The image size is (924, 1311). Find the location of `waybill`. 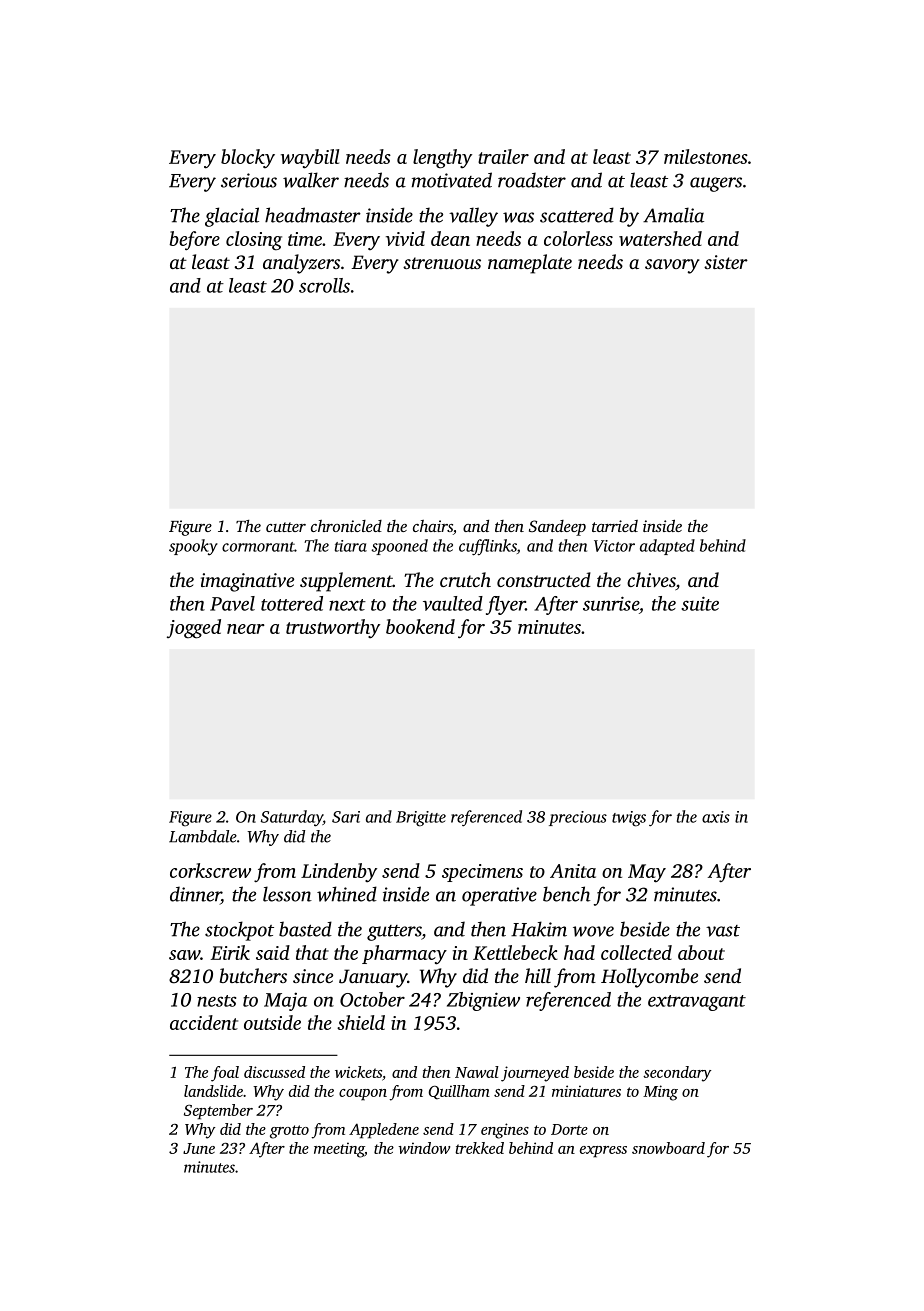

waybill is located at coordinates (310, 159).
